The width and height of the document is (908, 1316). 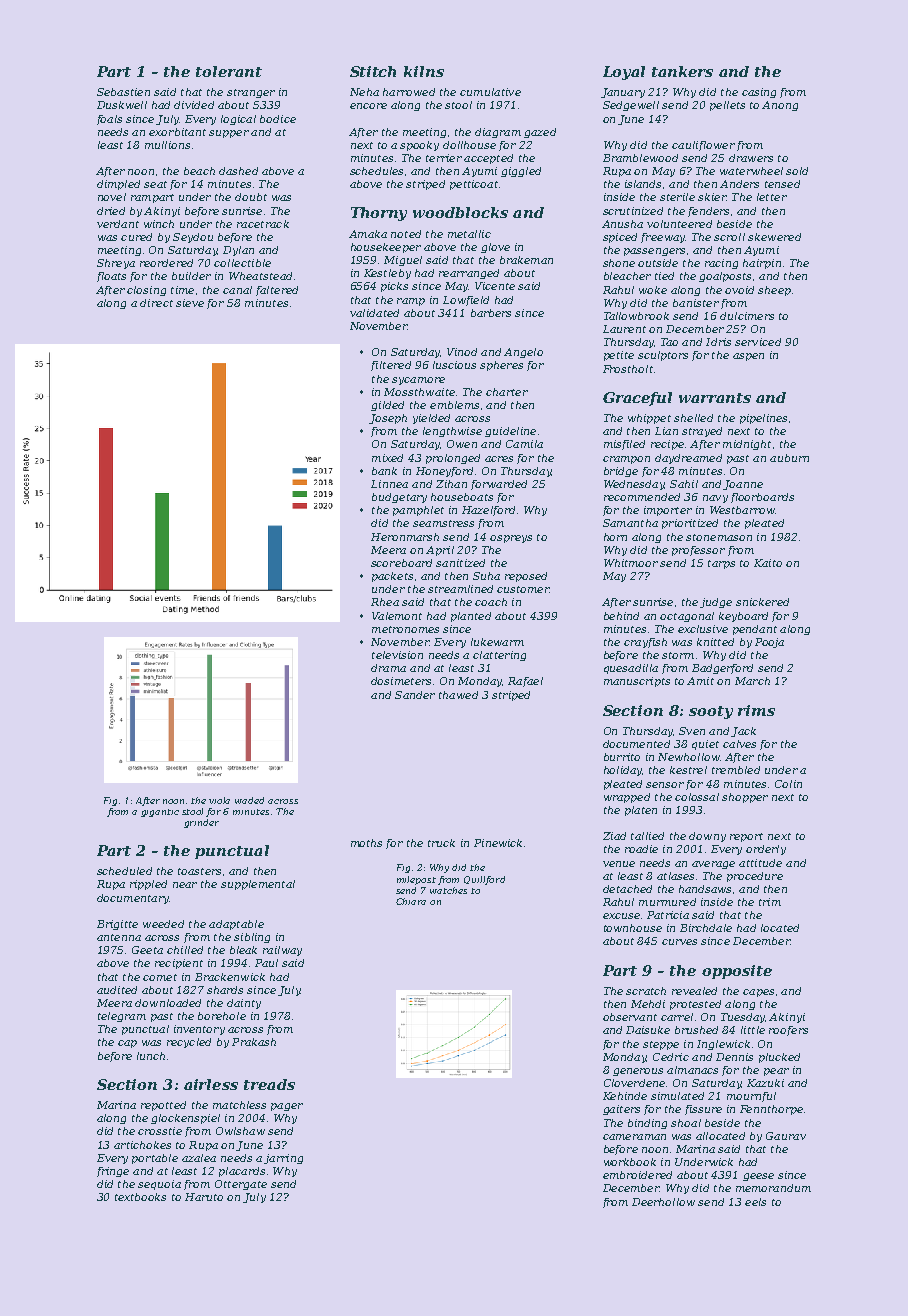 I want to click on detached, so click(x=627, y=889).
